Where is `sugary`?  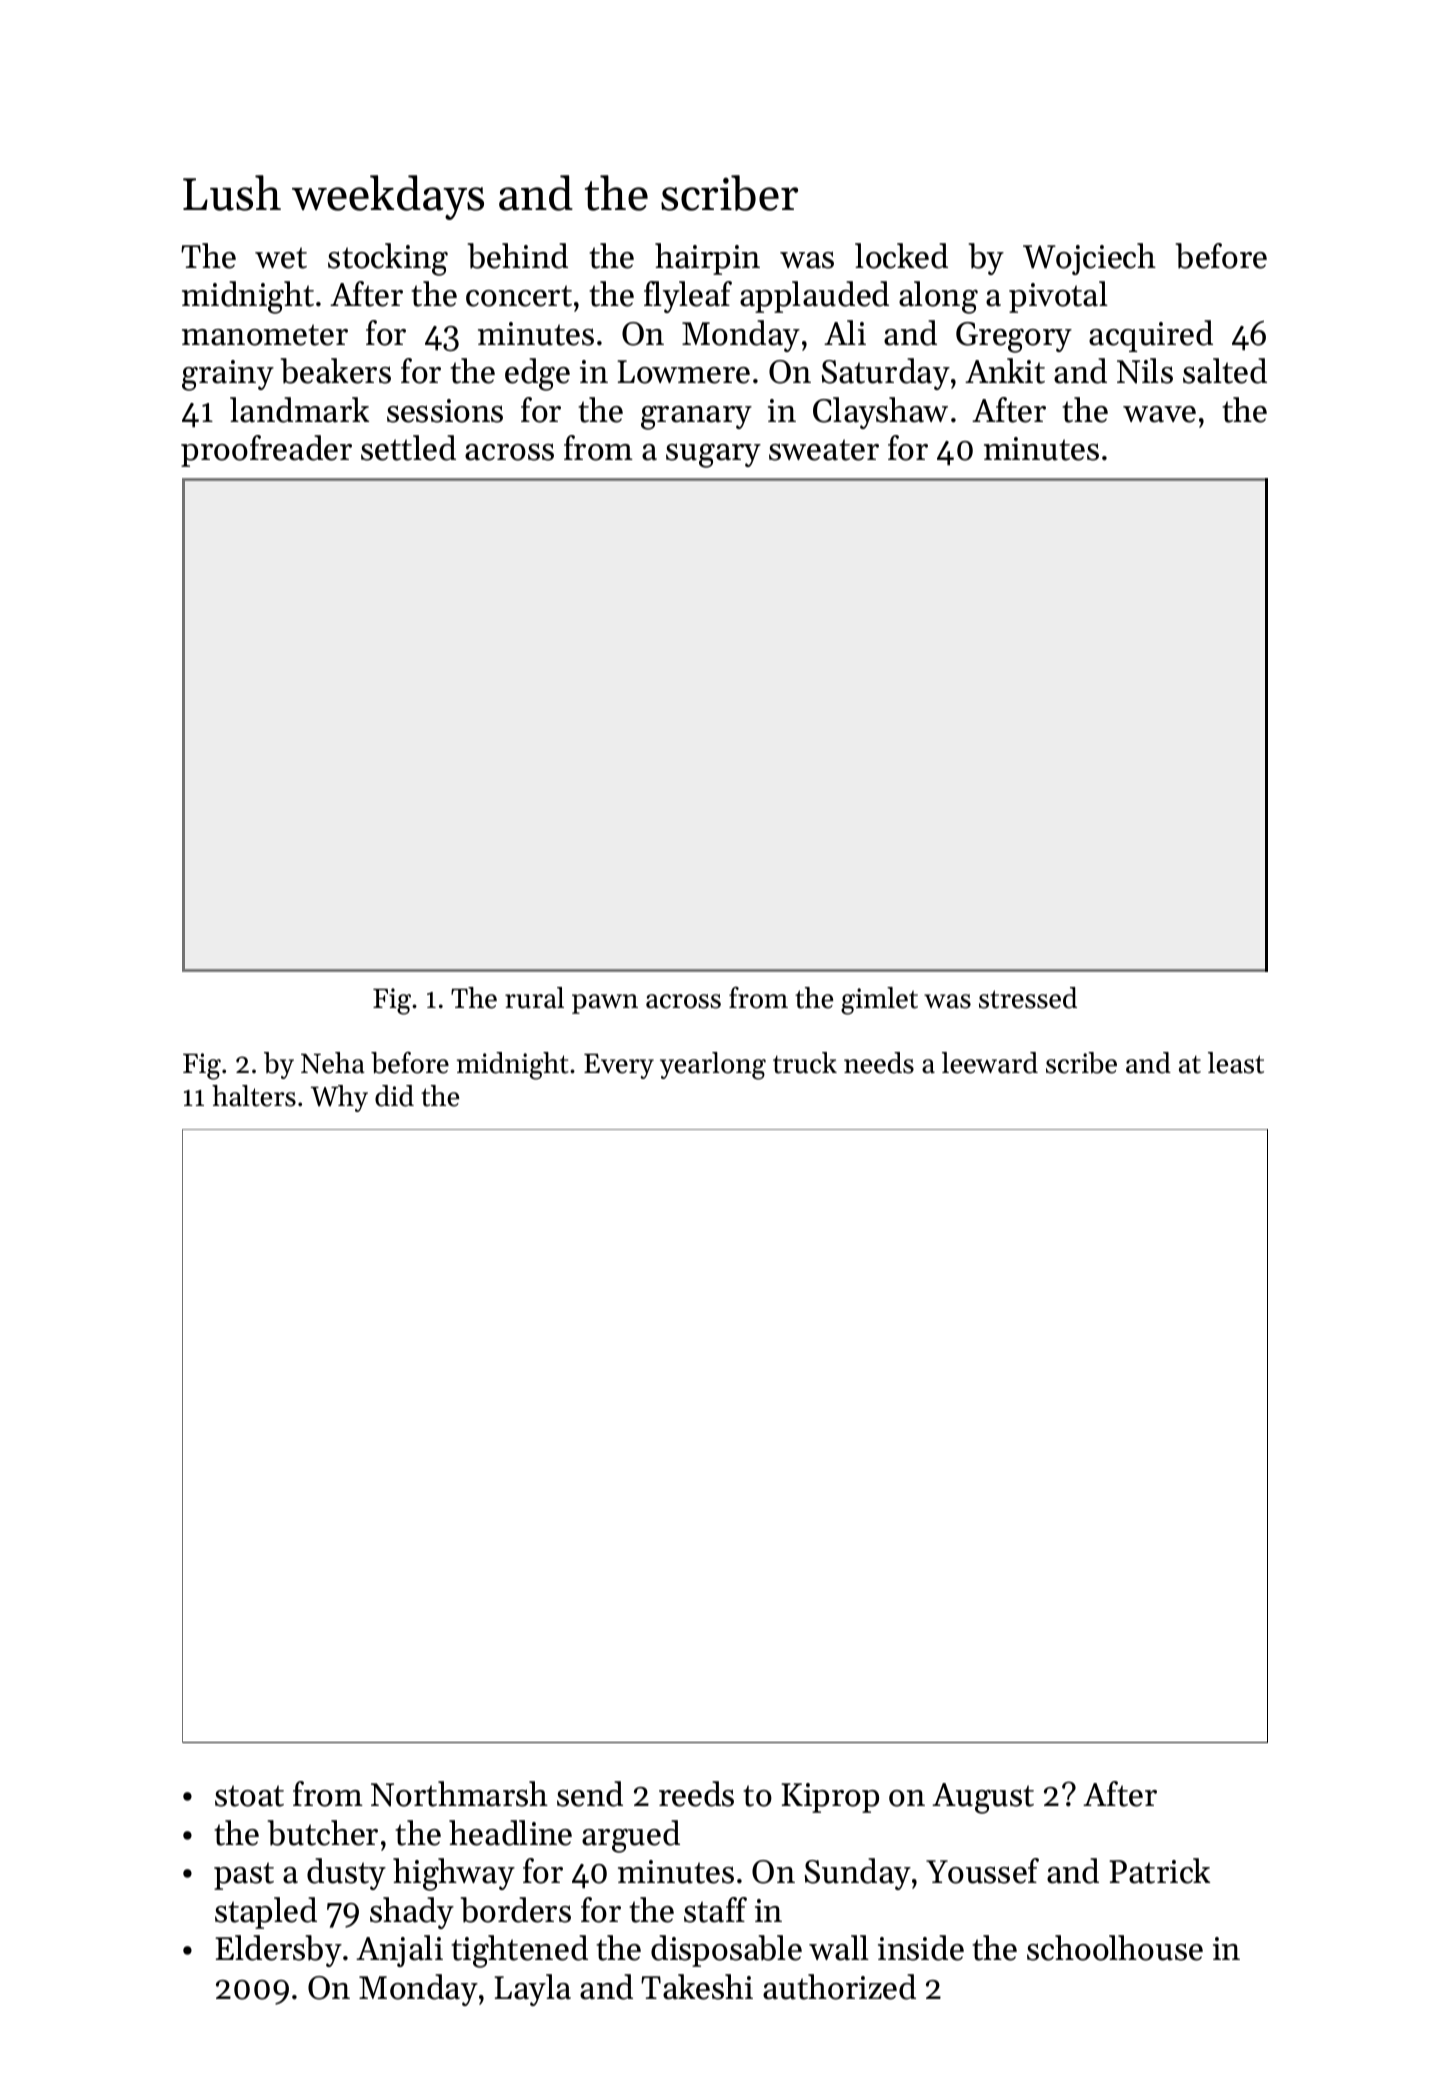
sugary is located at coordinates (713, 455).
